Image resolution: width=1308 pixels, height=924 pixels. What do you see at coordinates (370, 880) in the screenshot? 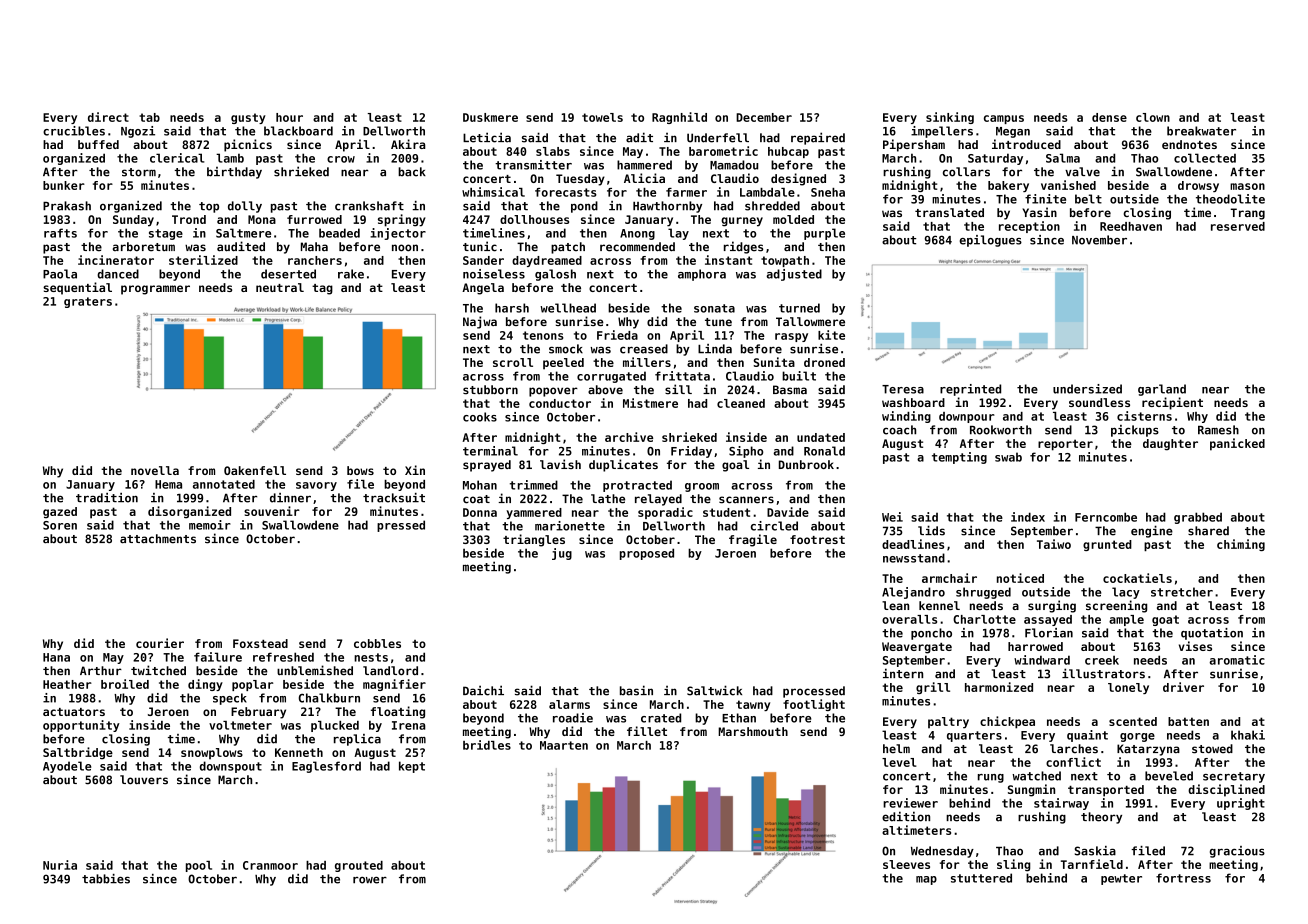
I see `rower` at bounding box center [370, 880].
